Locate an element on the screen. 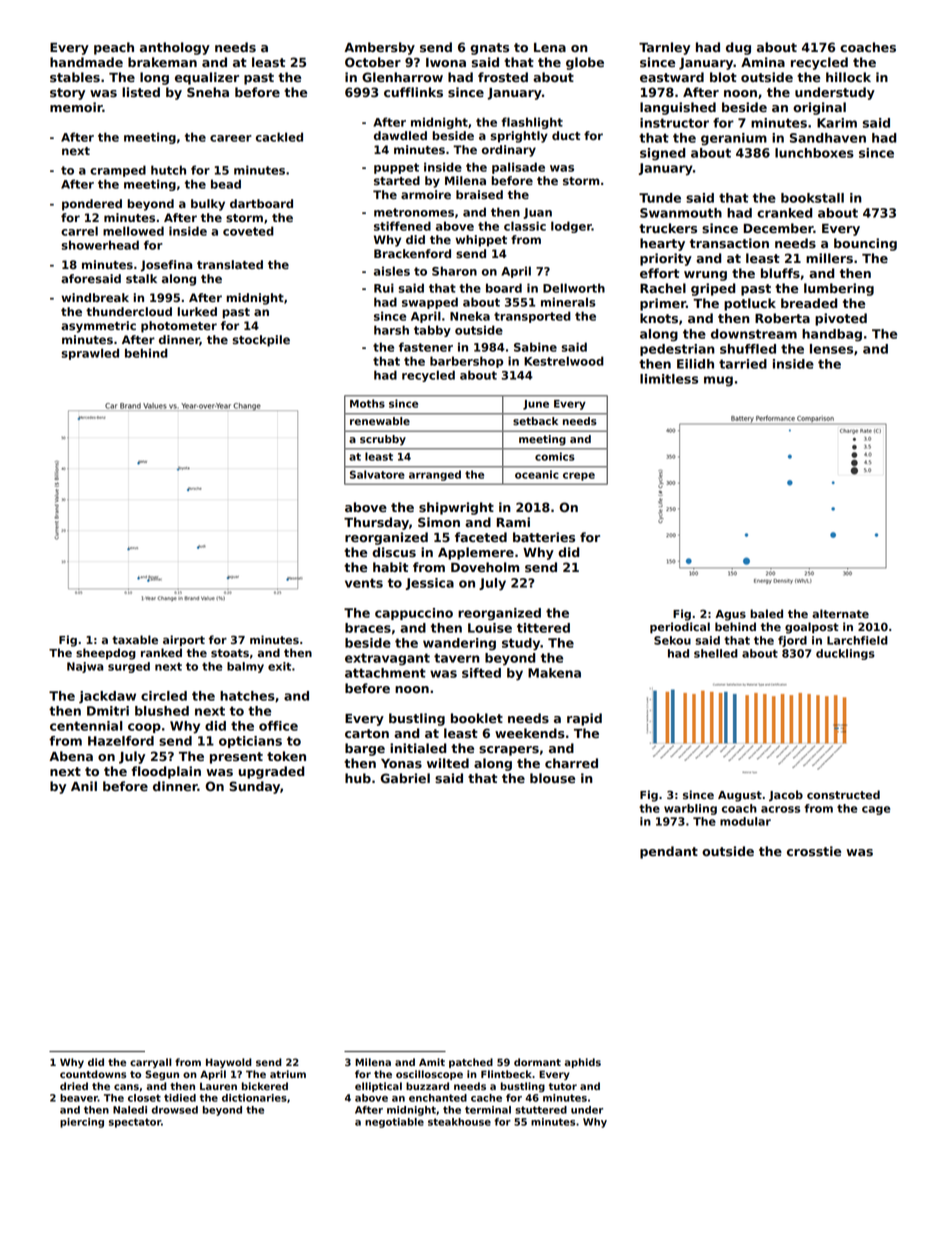 Image resolution: width=952 pixels, height=1233 pixels. ducklings is located at coordinates (845, 654).
